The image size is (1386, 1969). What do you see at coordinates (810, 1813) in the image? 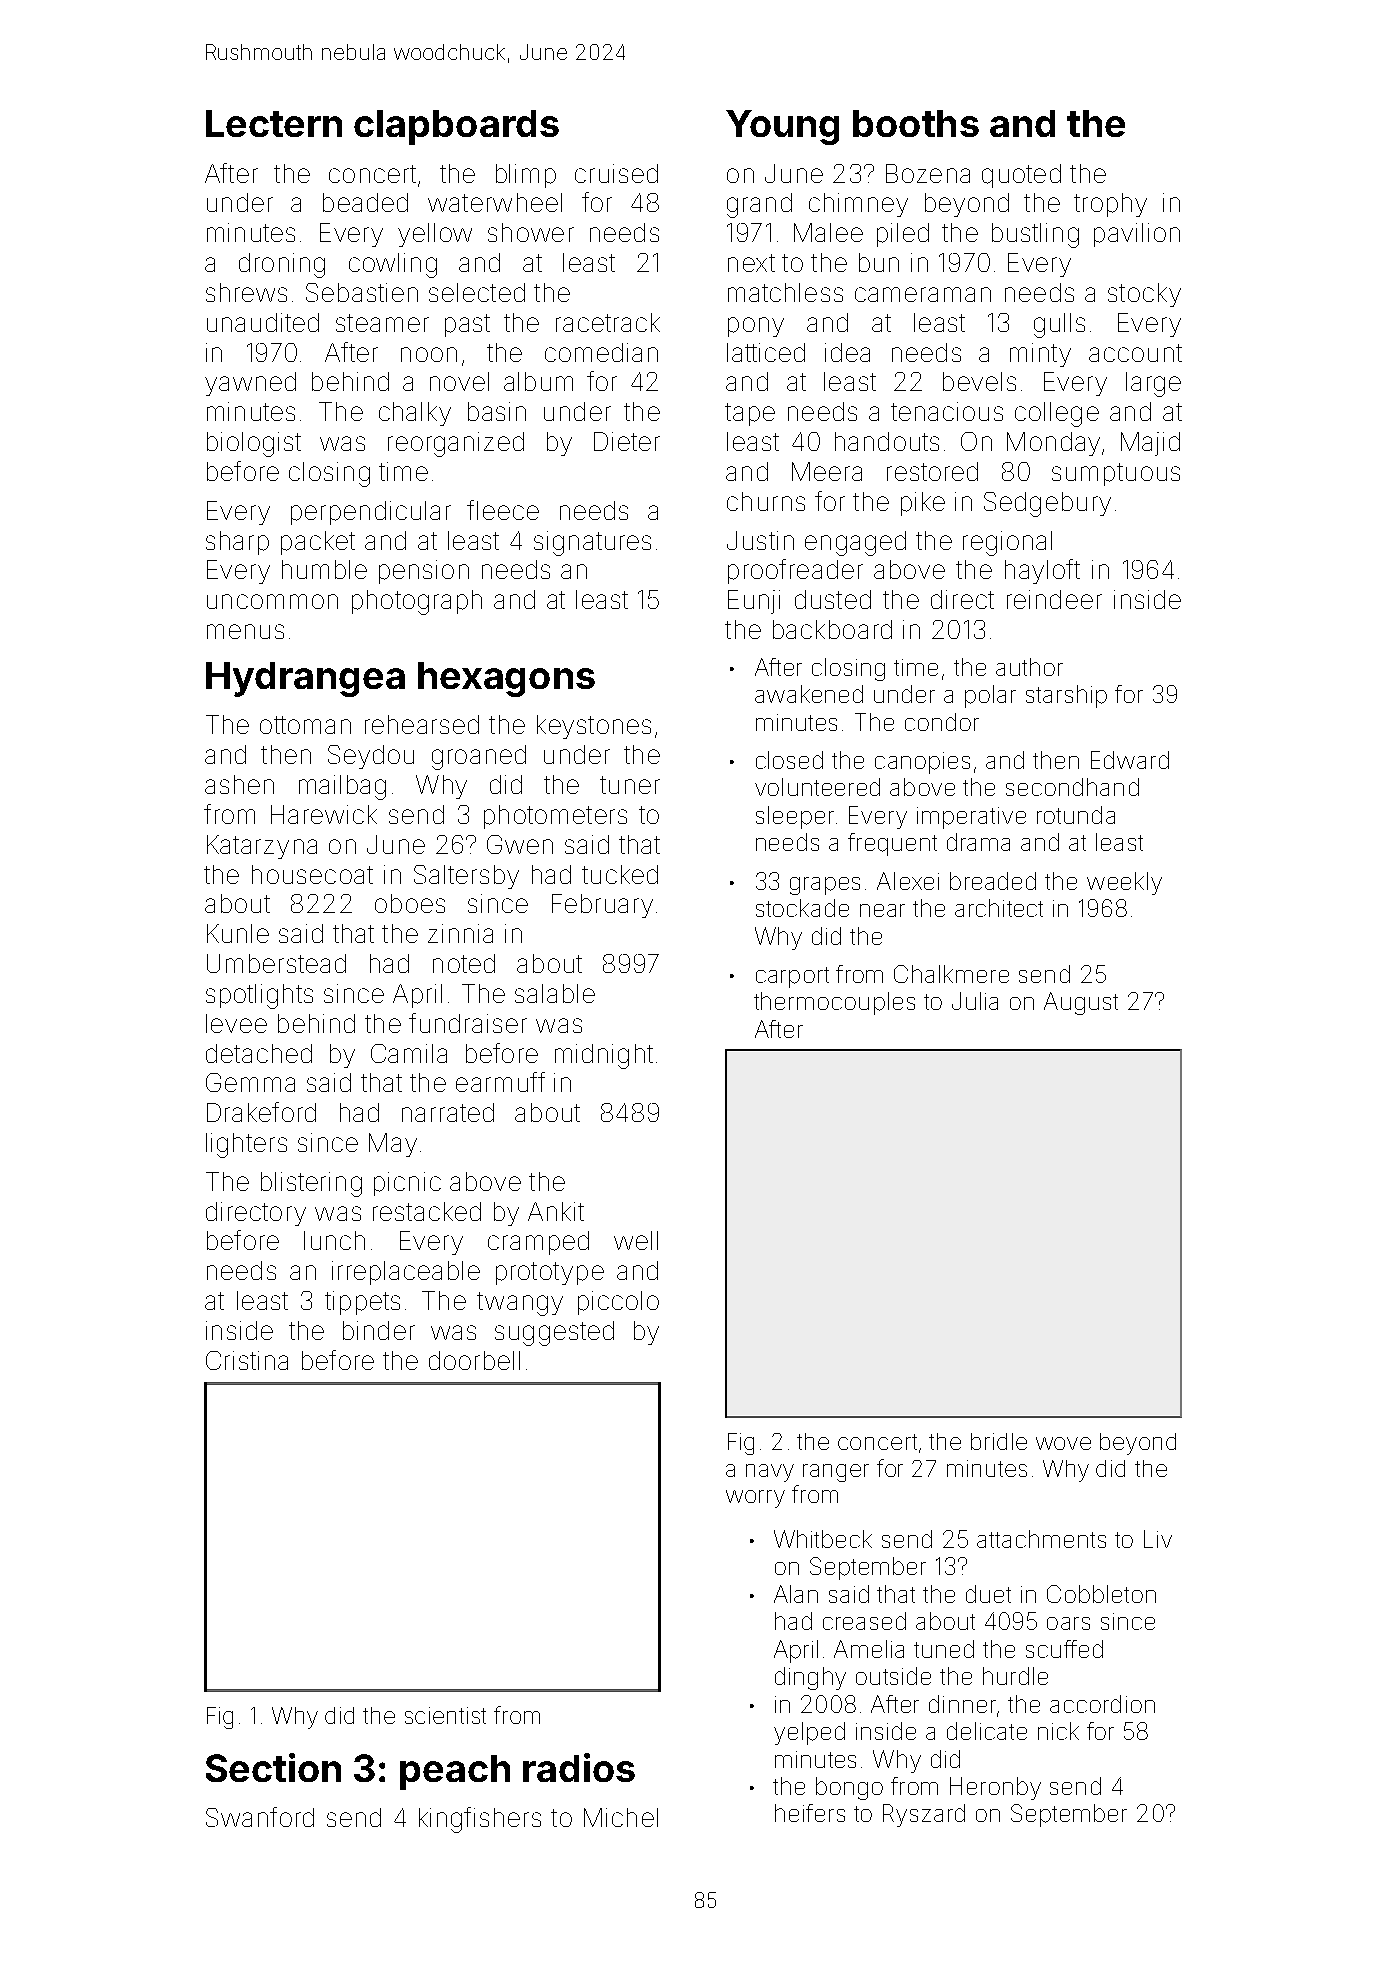
I see `heifers` at bounding box center [810, 1813].
